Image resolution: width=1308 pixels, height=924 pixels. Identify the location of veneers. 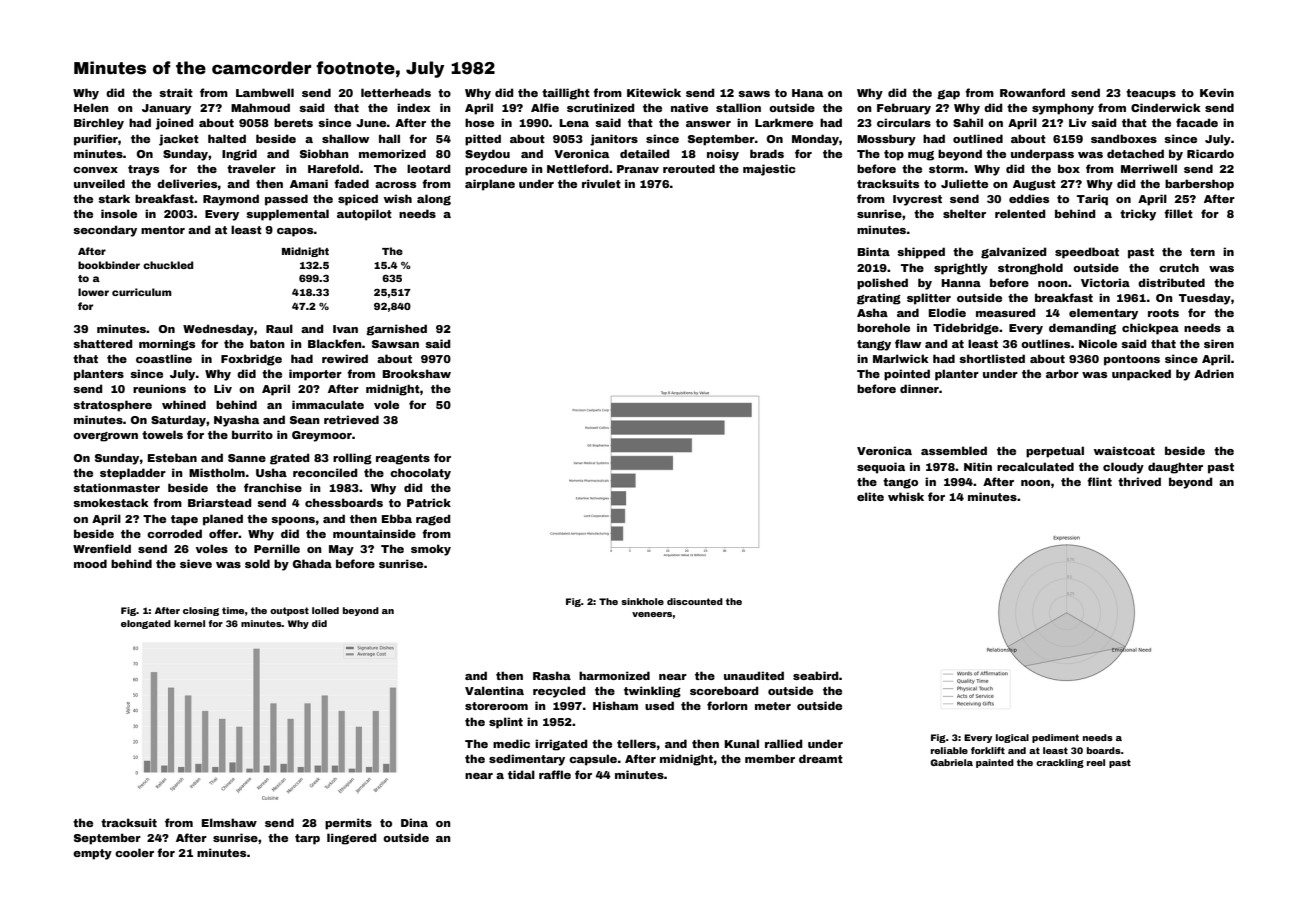
(652, 614).
